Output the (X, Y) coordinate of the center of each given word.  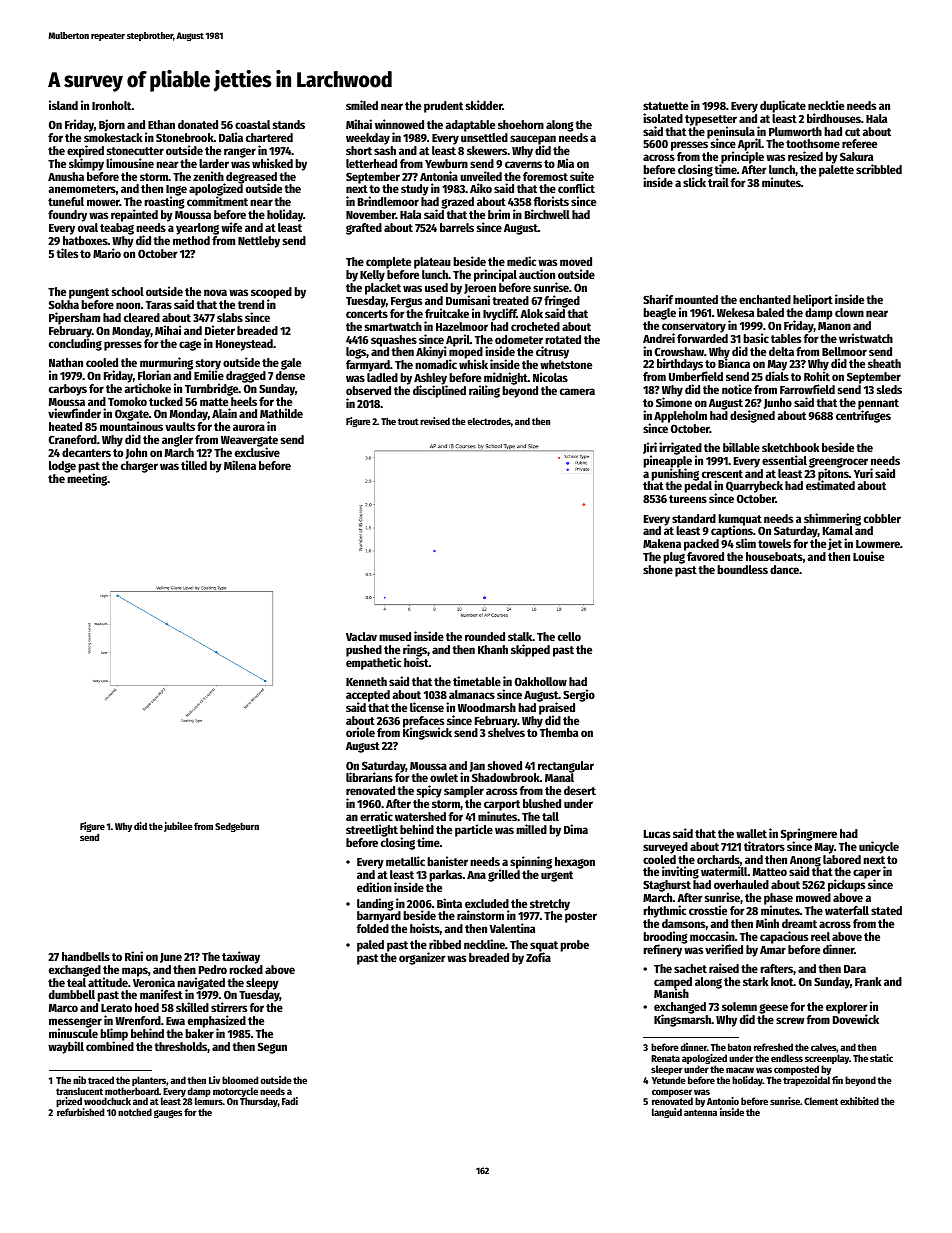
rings (415, 650)
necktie (826, 105)
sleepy (262, 984)
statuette (665, 106)
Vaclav (361, 636)
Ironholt (112, 105)
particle (474, 830)
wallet (751, 833)
